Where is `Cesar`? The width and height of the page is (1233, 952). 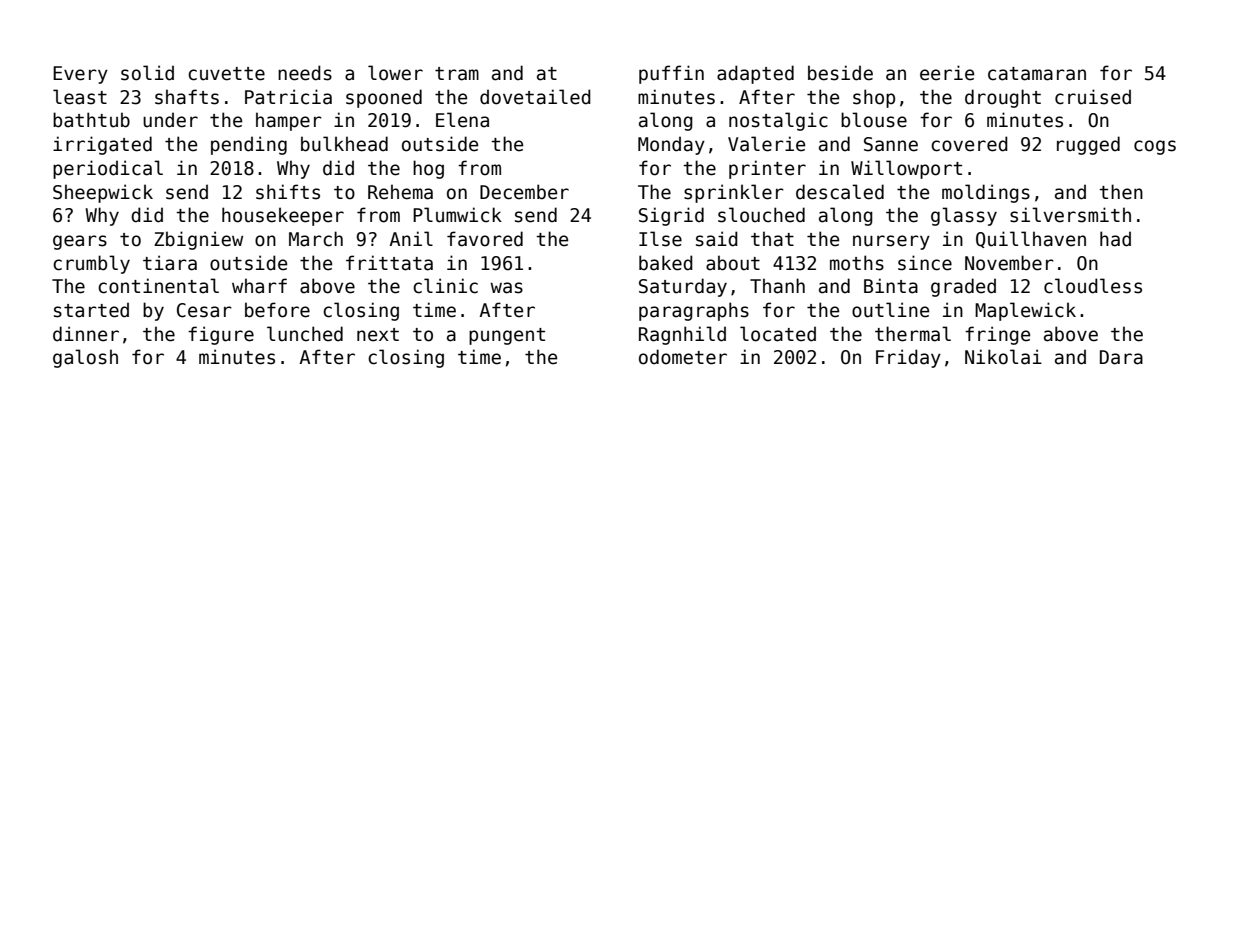 Cesar is located at coordinates (204, 310).
